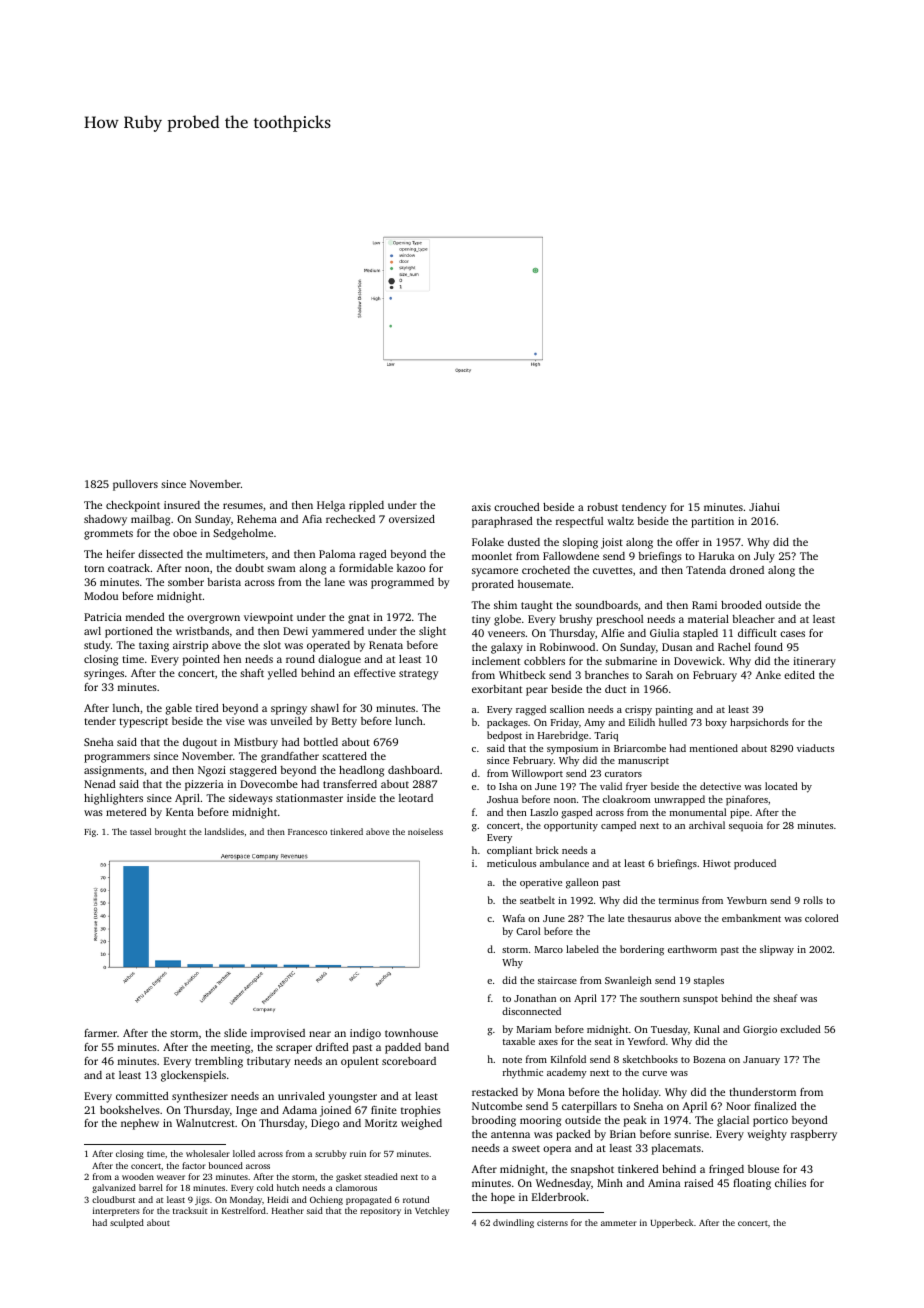 The height and width of the screenshot is (1308, 924). What do you see at coordinates (129, 568) in the screenshot?
I see `coatrack` at bounding box center [129, 568].
